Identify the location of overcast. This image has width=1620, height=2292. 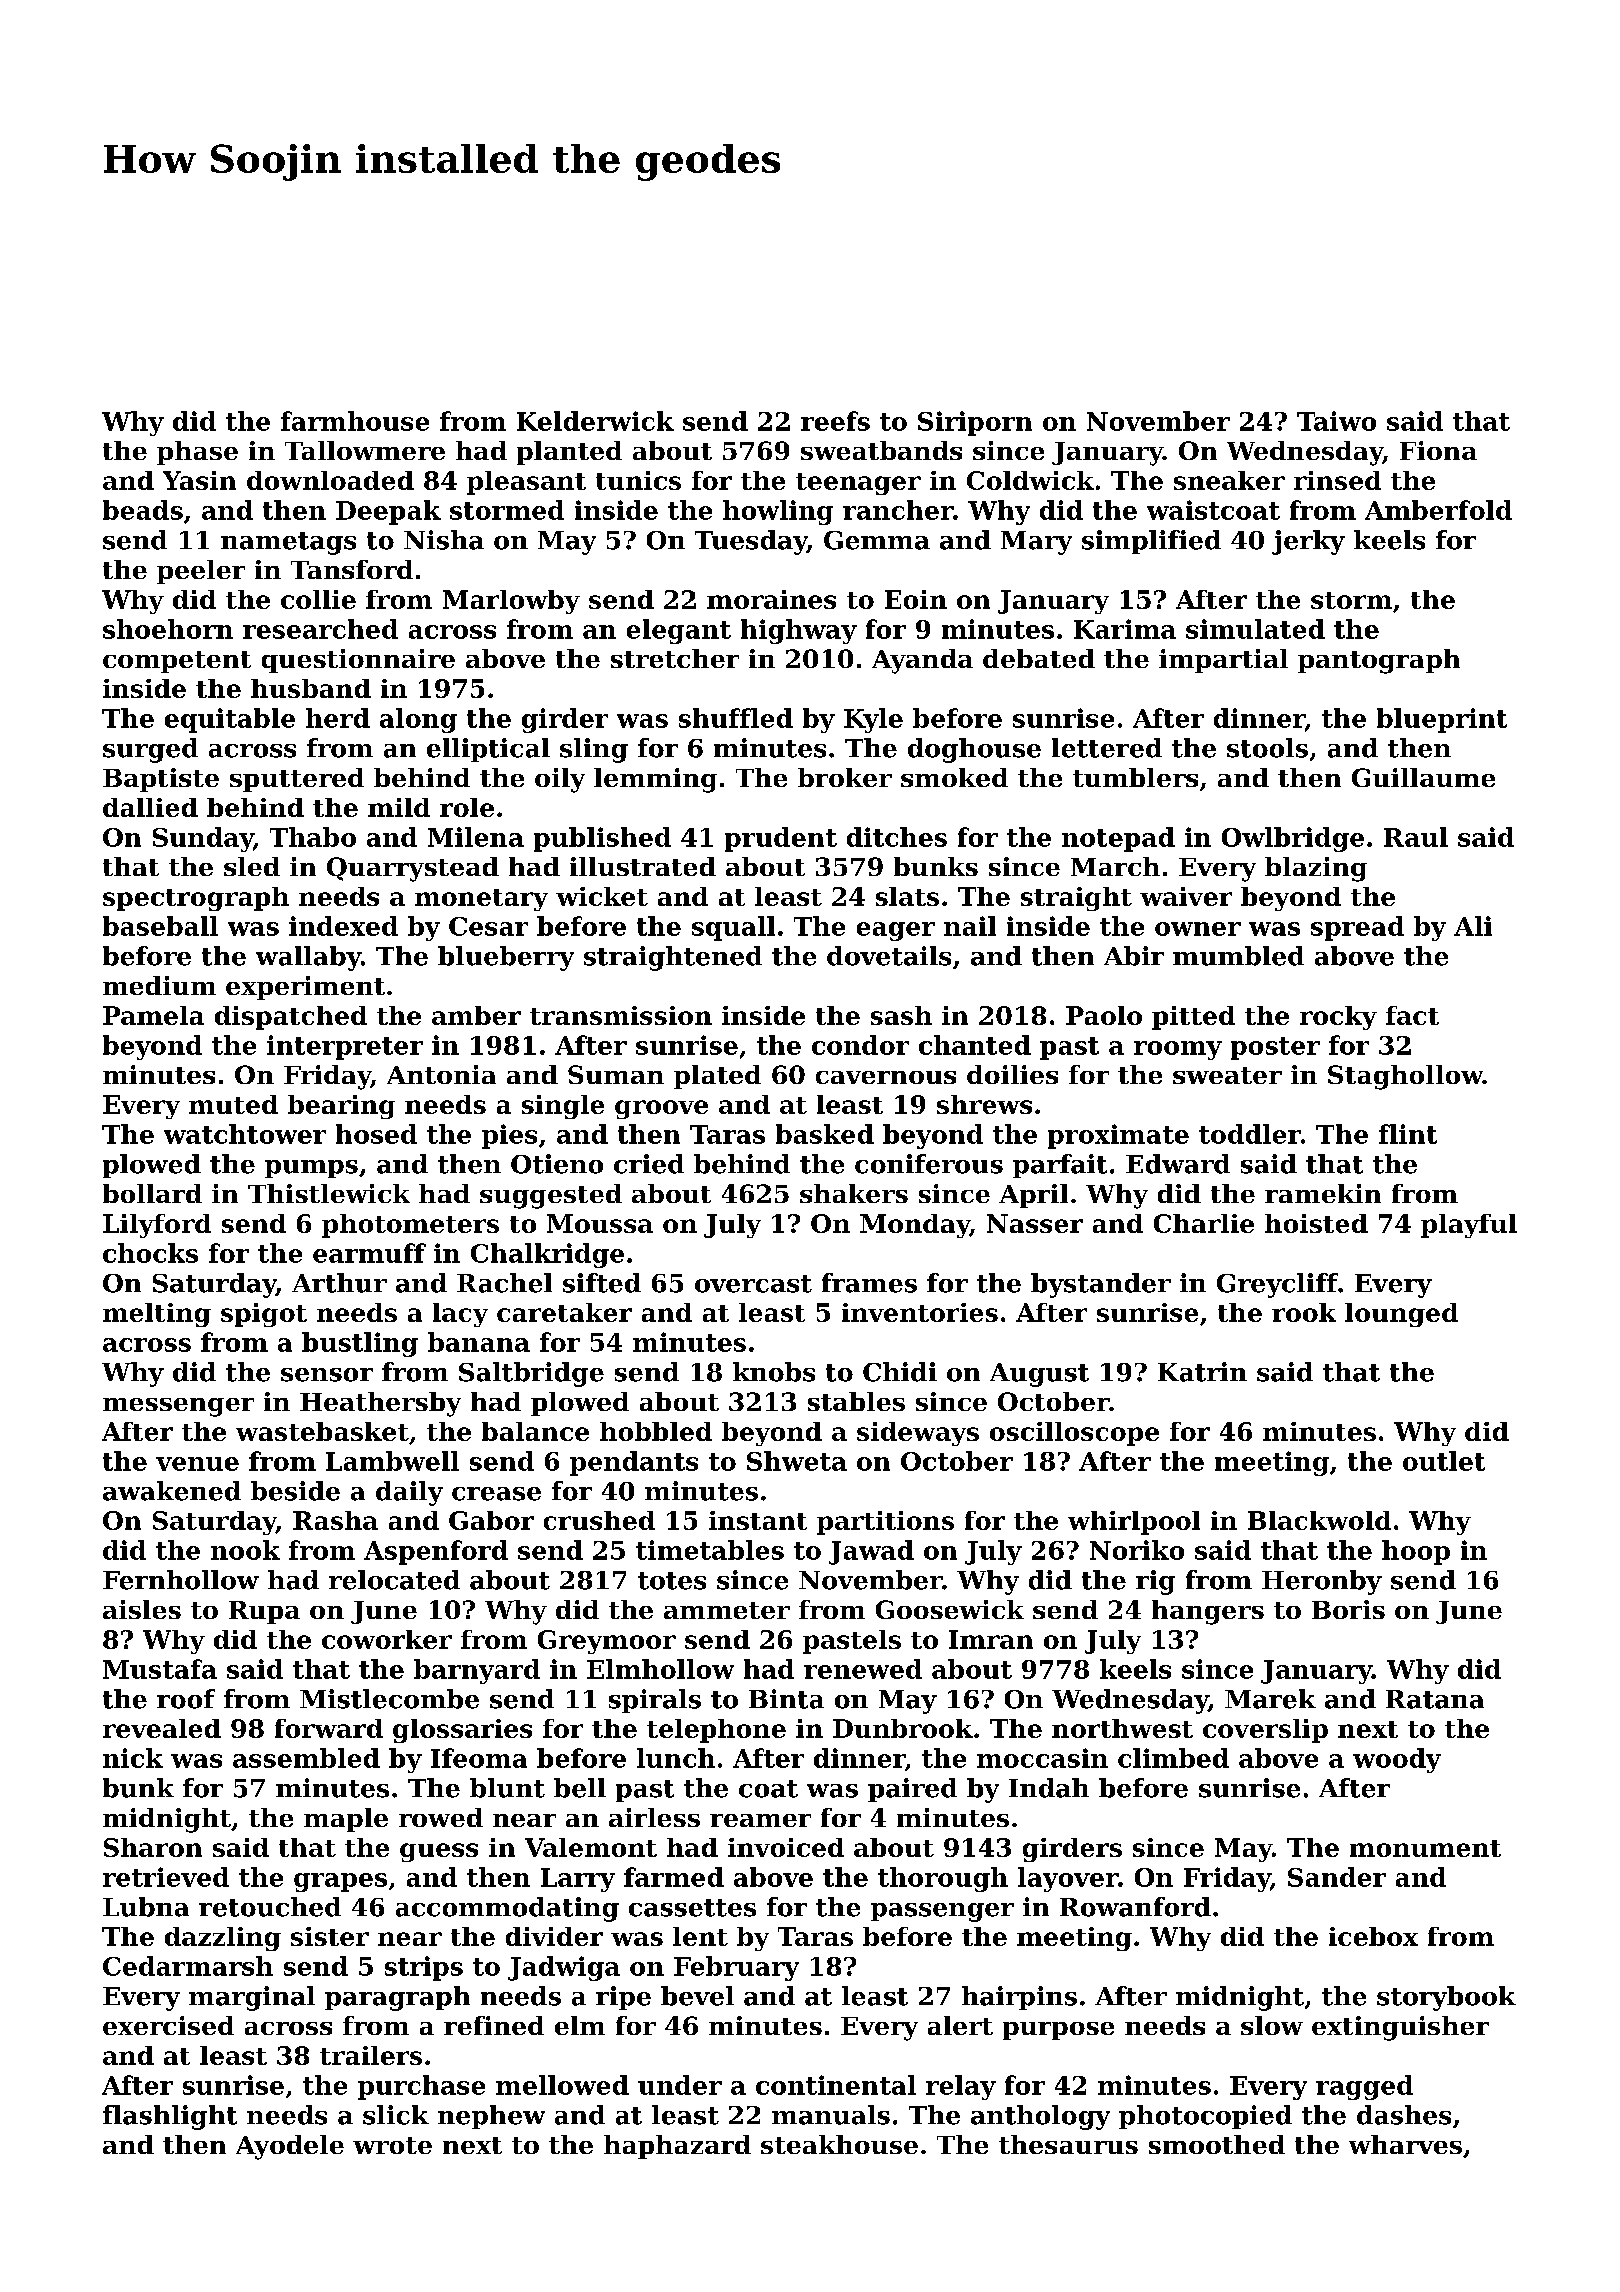
(753, 1284).
